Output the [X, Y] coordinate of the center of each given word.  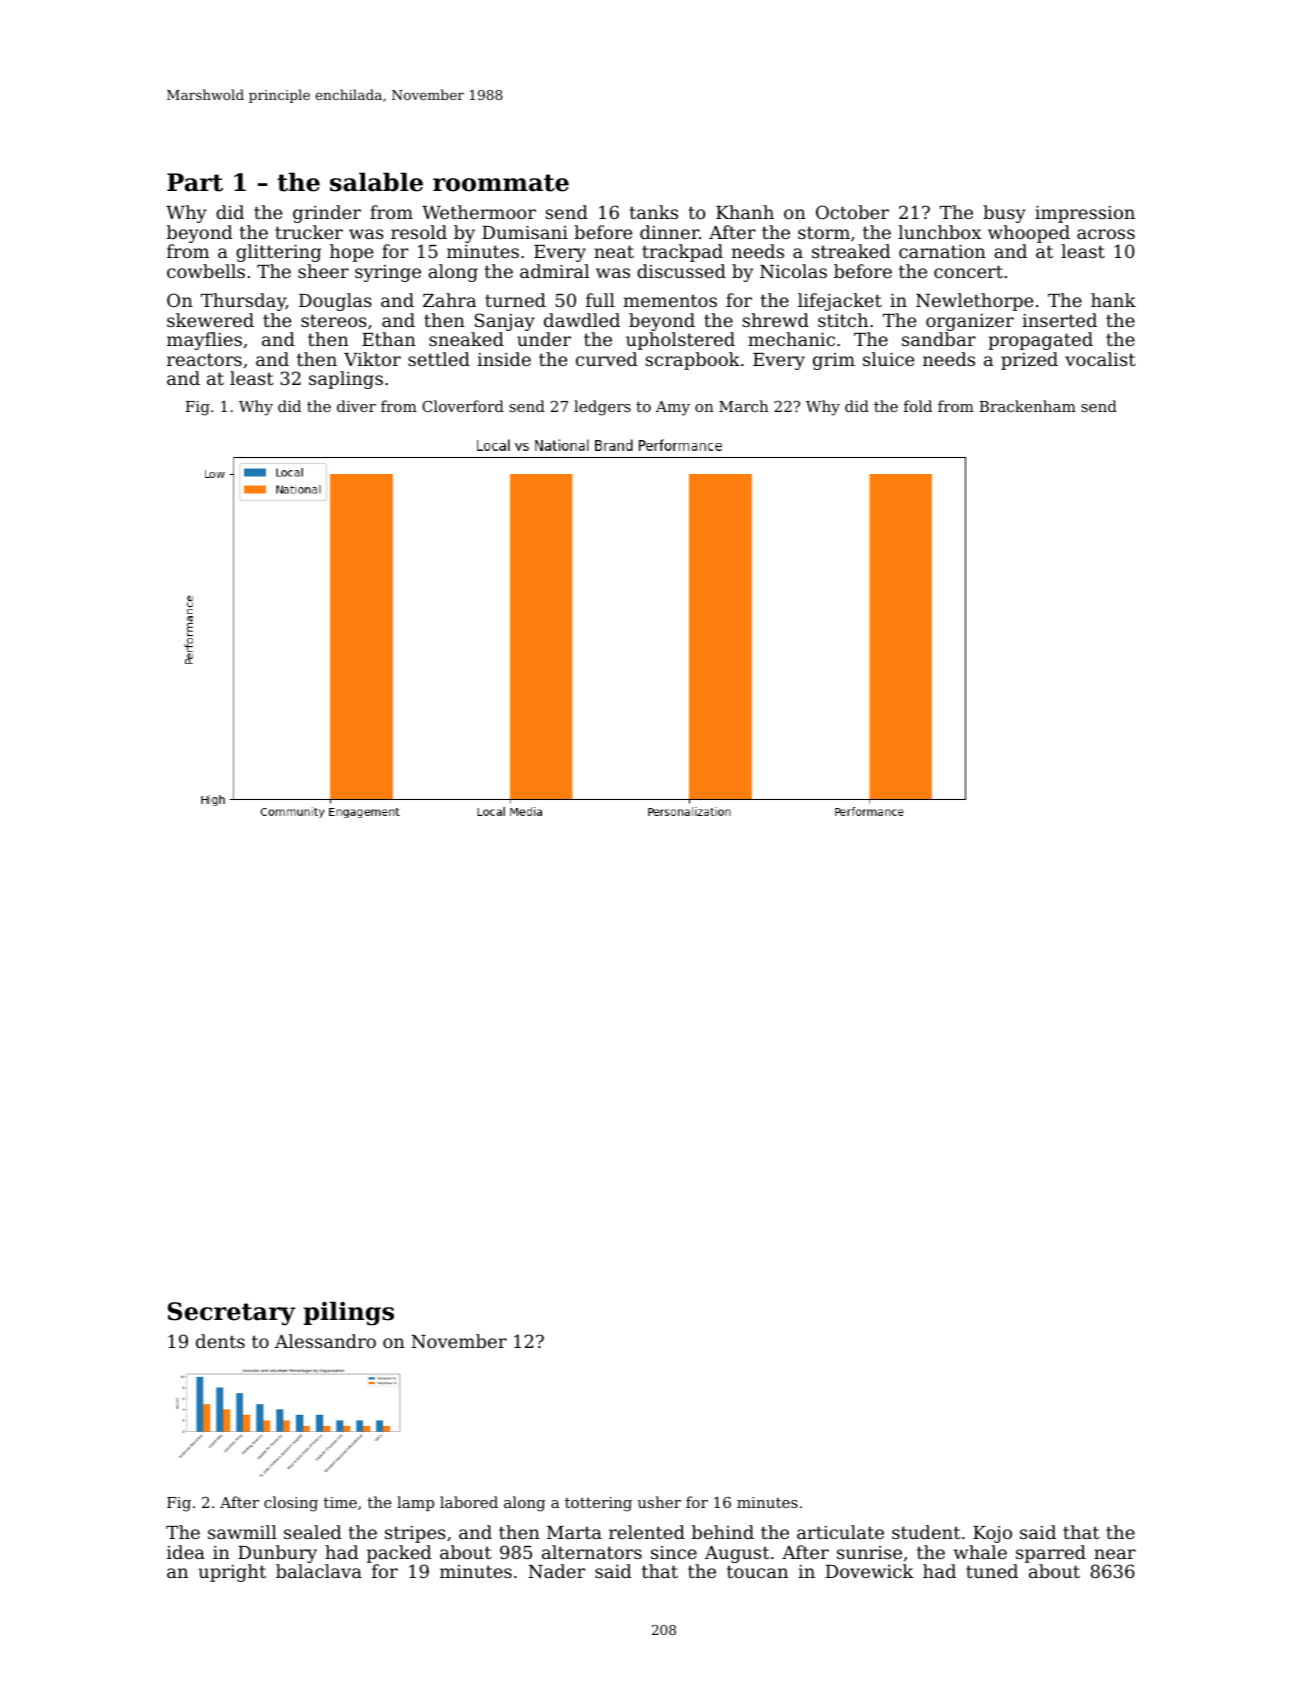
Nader [556, 1571]
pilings [349, 1313]
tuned [992, 1571]
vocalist [1100, 359]
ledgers [602, 408]
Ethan [389, 339]
